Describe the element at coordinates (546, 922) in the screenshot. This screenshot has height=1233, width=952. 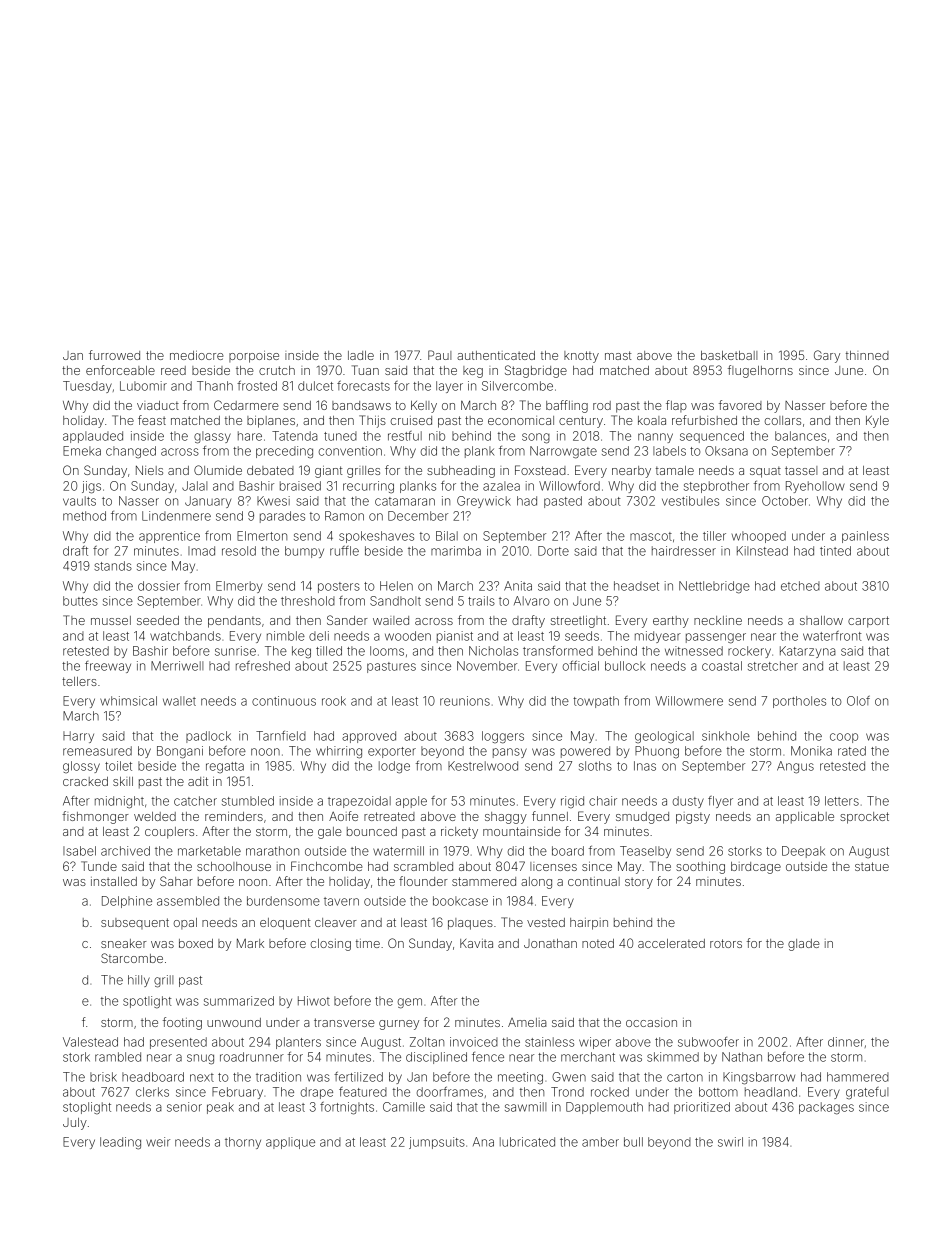
I see `vested` at that location.
